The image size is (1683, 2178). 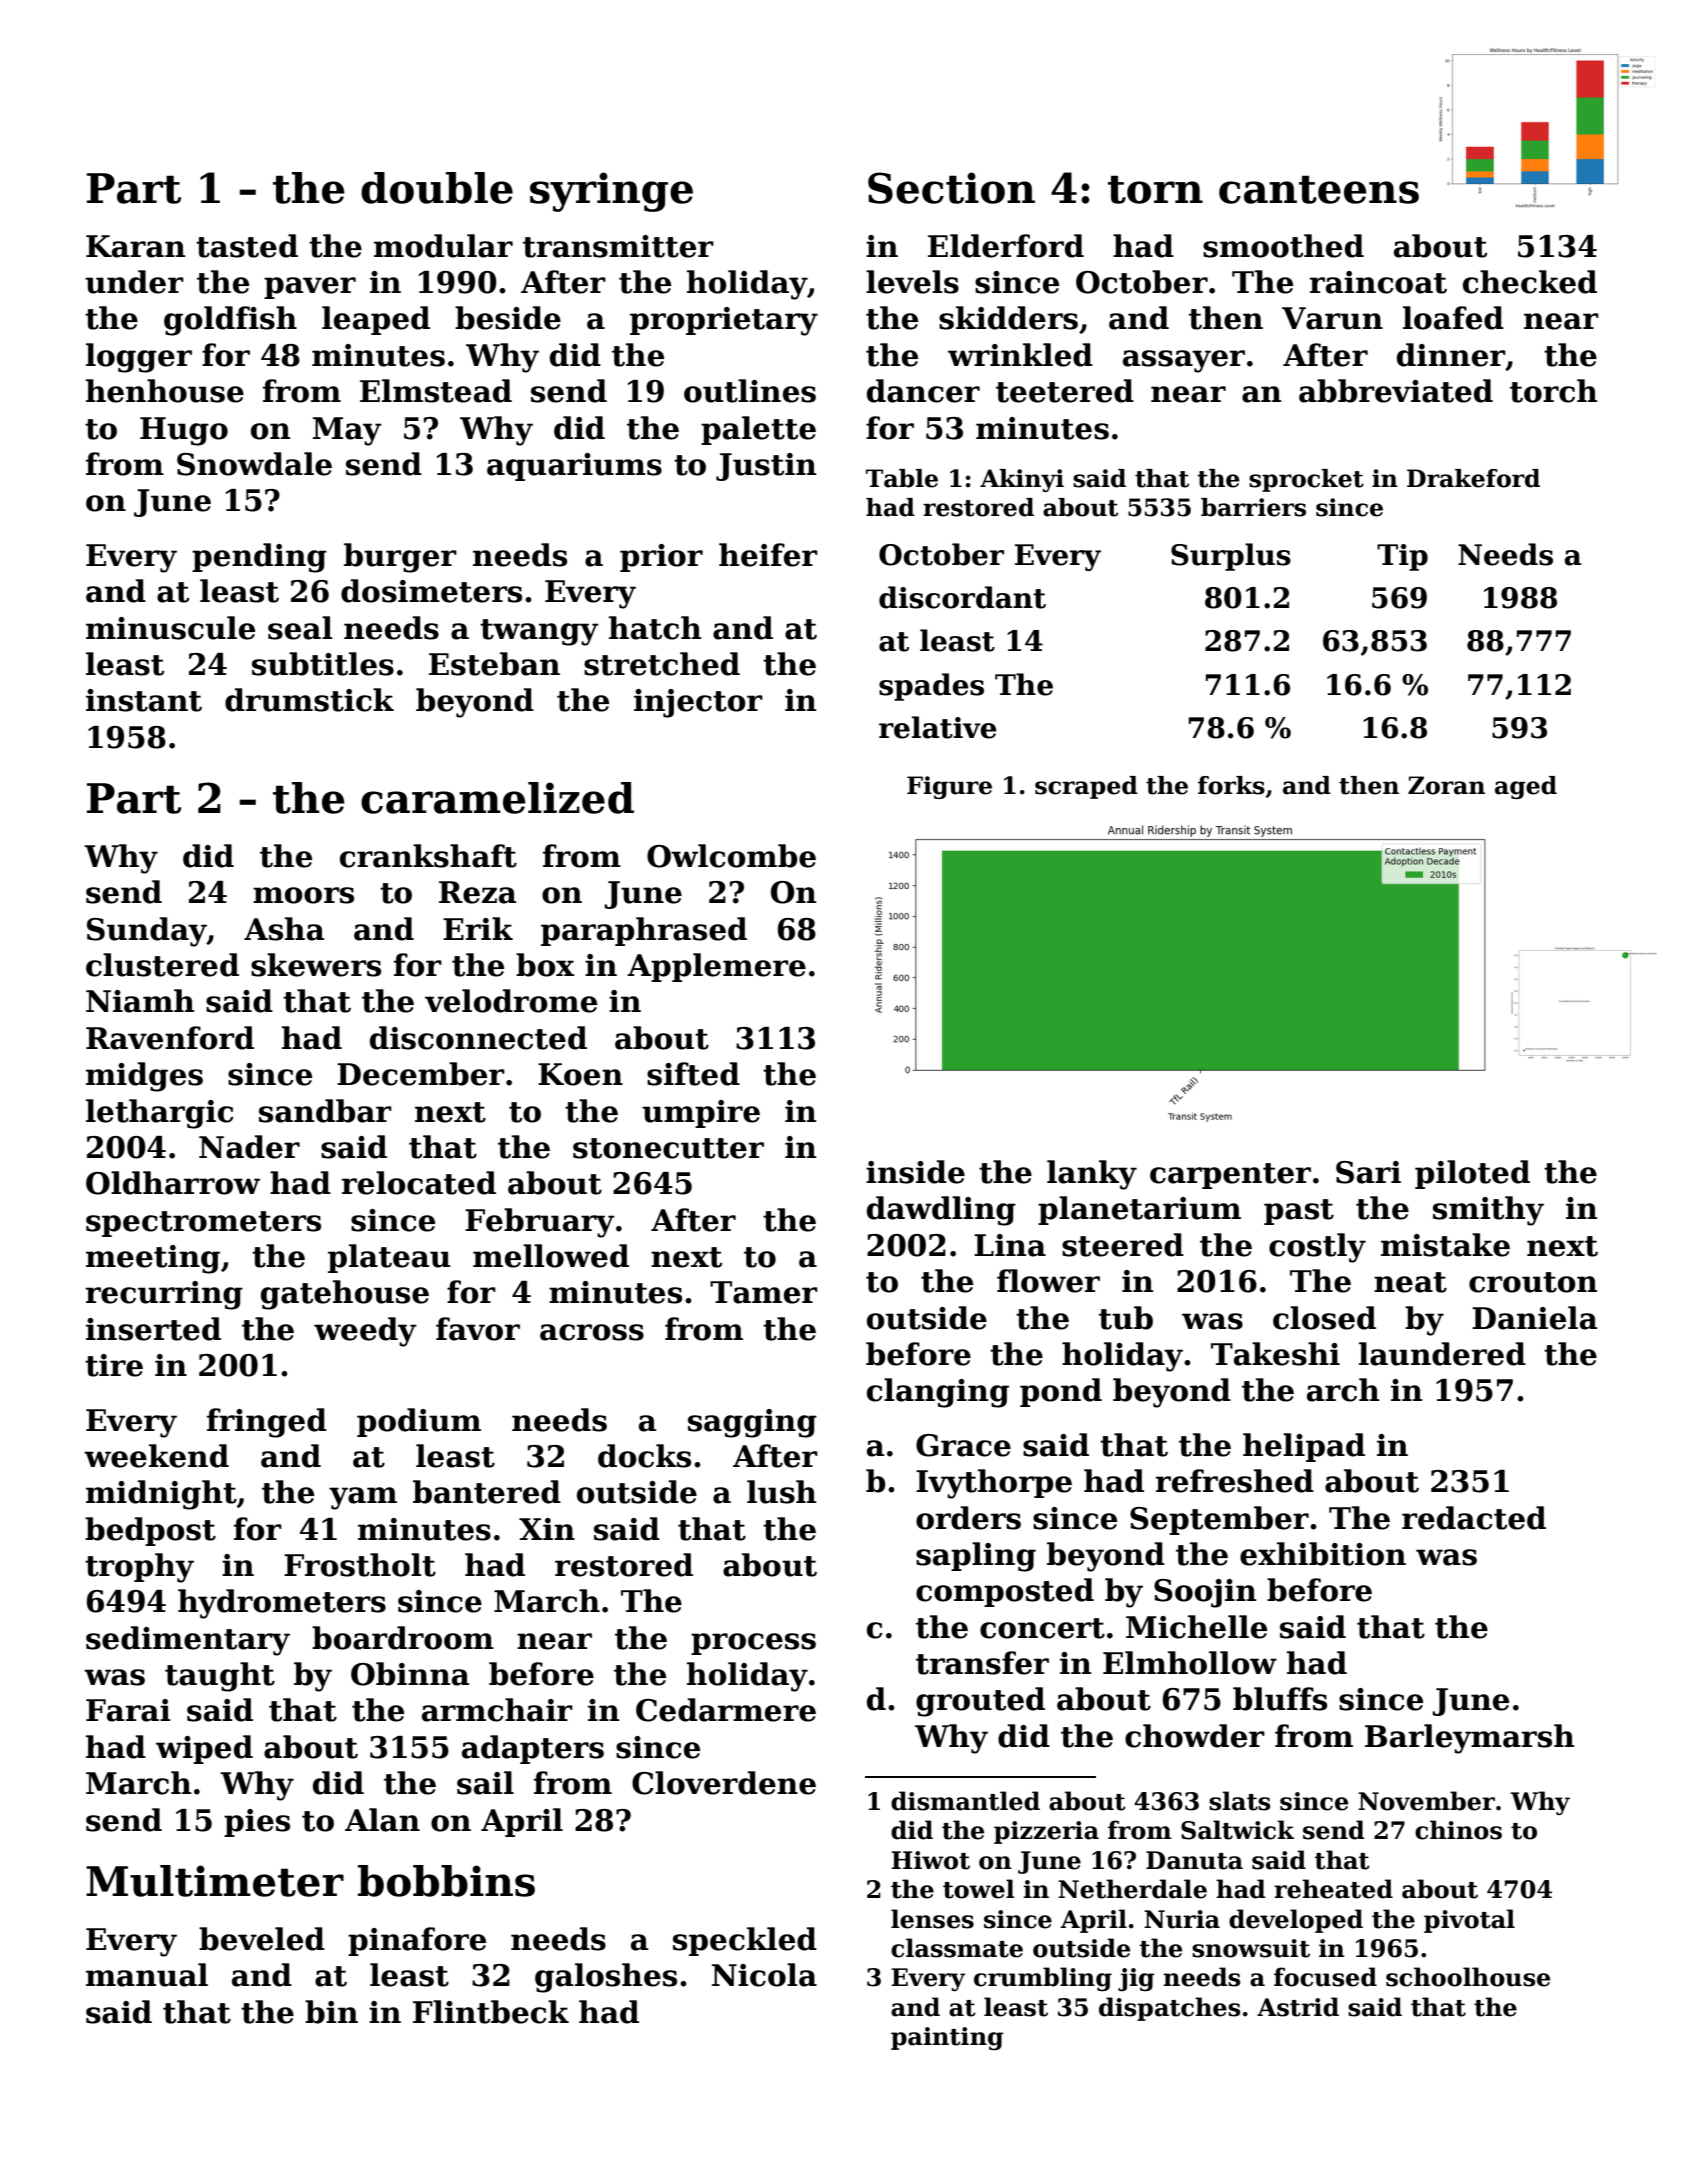 What do you see at coordinates (979, 1889) in the document?
I see `towel` at bounding box center [979, 1889].
